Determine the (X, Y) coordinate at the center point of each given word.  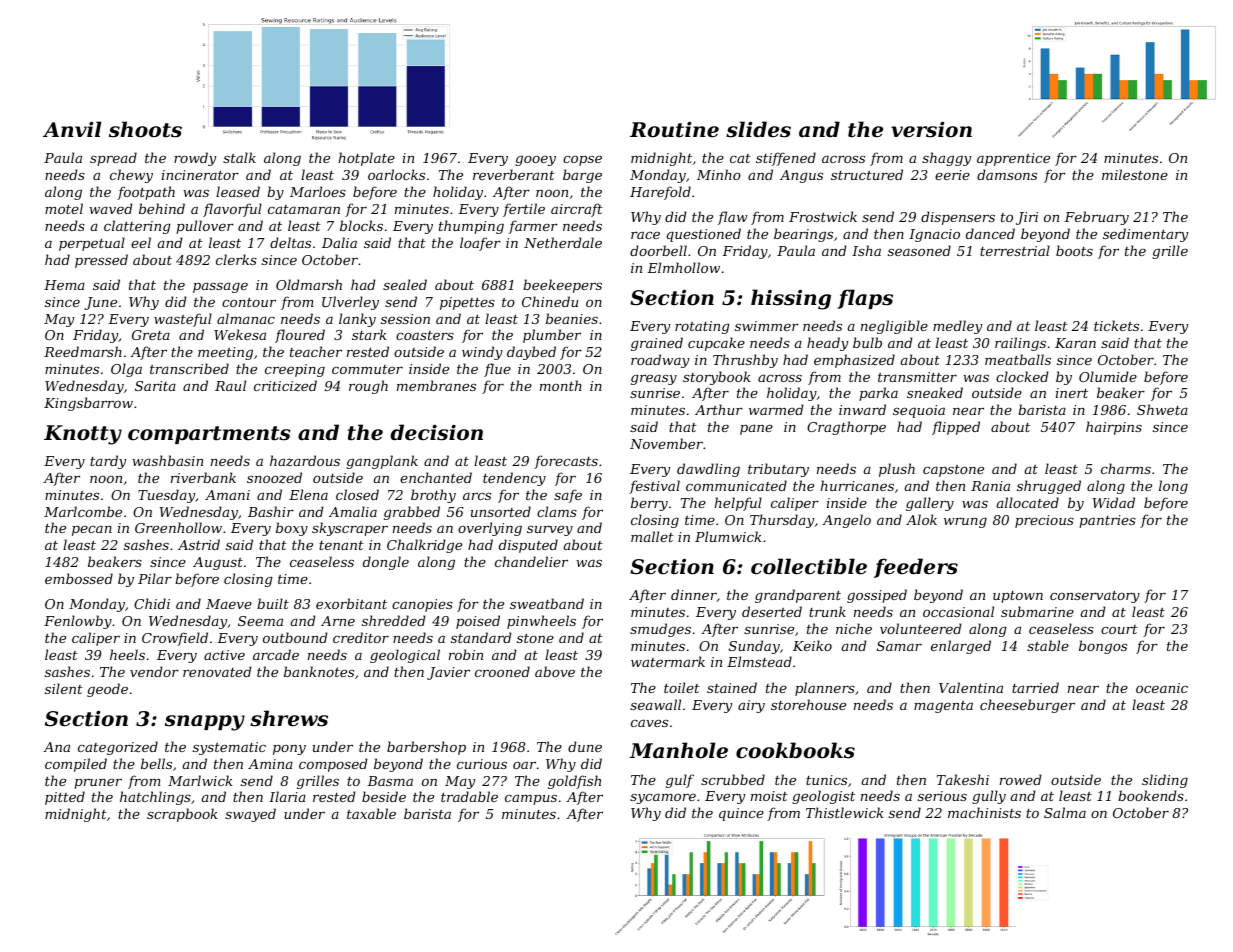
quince (741, 814)
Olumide (1108, 376)
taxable (371, 813)
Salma (1065, 812)
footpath (146, 193)
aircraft (577, 210)
